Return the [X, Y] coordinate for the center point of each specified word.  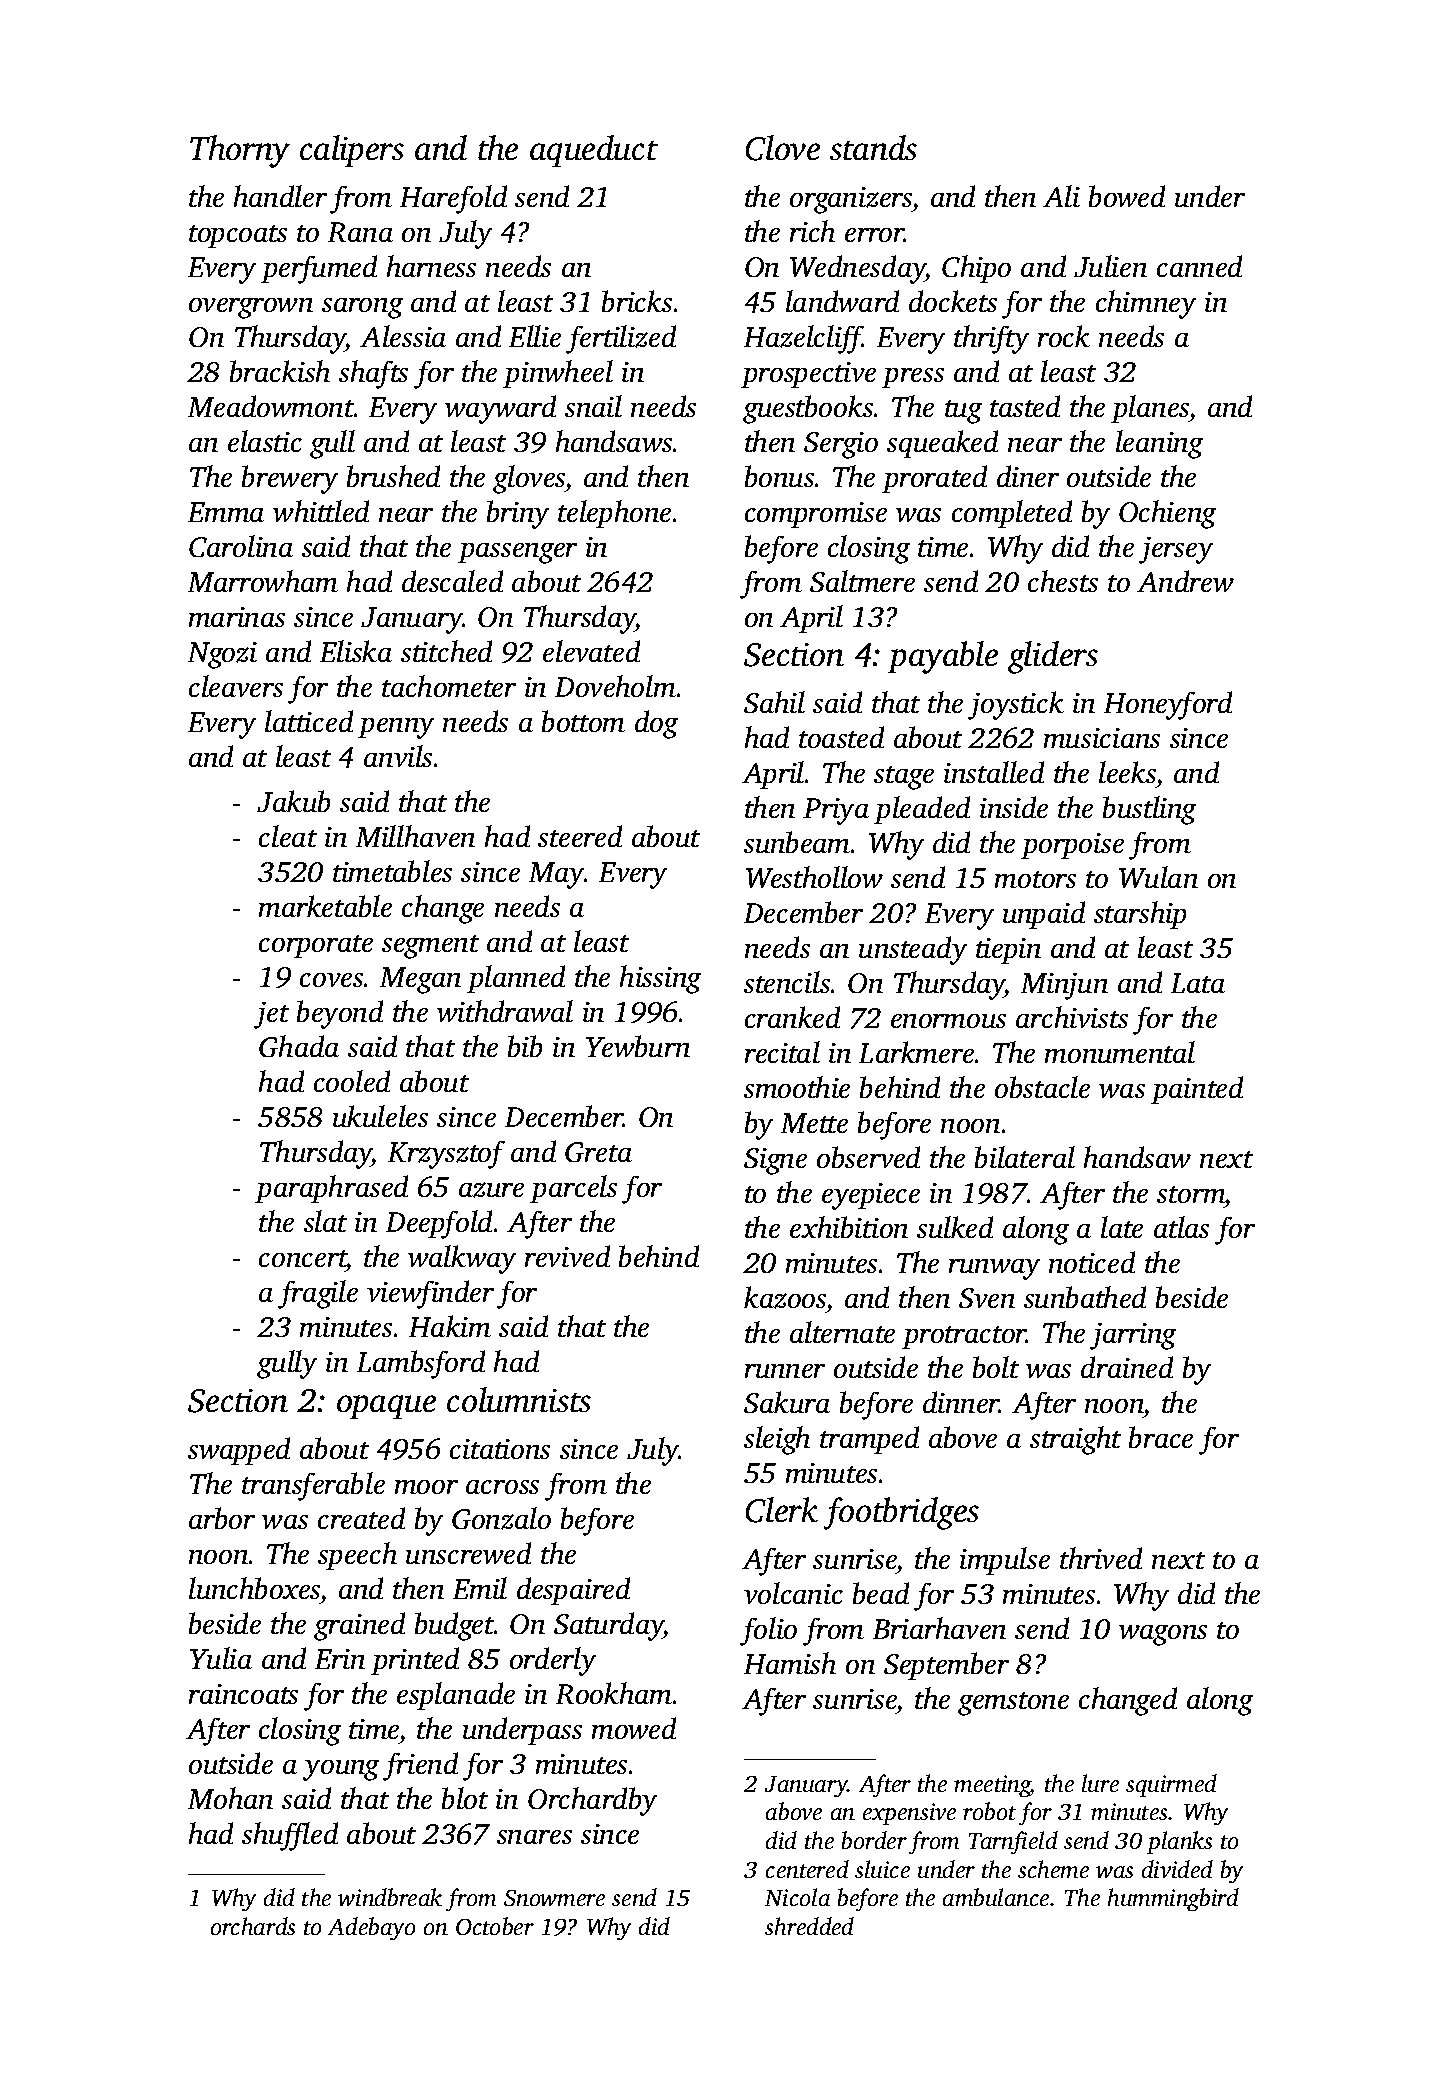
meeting [992, 1786]
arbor [222, 1518]
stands [873, 147]
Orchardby [592, 1801]
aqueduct [594, 151]
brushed [393, 476]
